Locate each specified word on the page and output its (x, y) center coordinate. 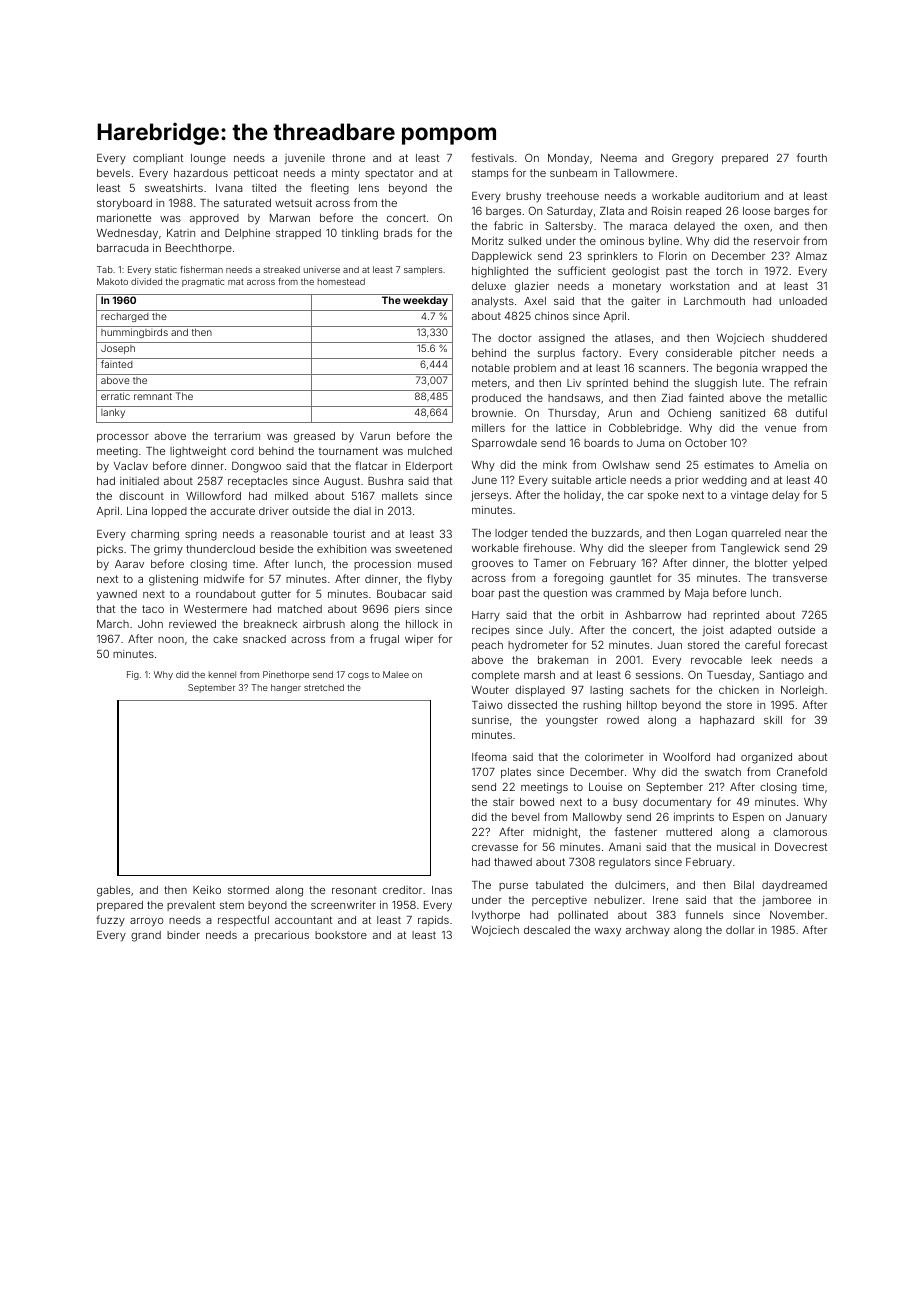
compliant (158, 159)
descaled (547, 930)
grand (146, 936)
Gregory (693, 159)
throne (348, 158)
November (797, 915)
